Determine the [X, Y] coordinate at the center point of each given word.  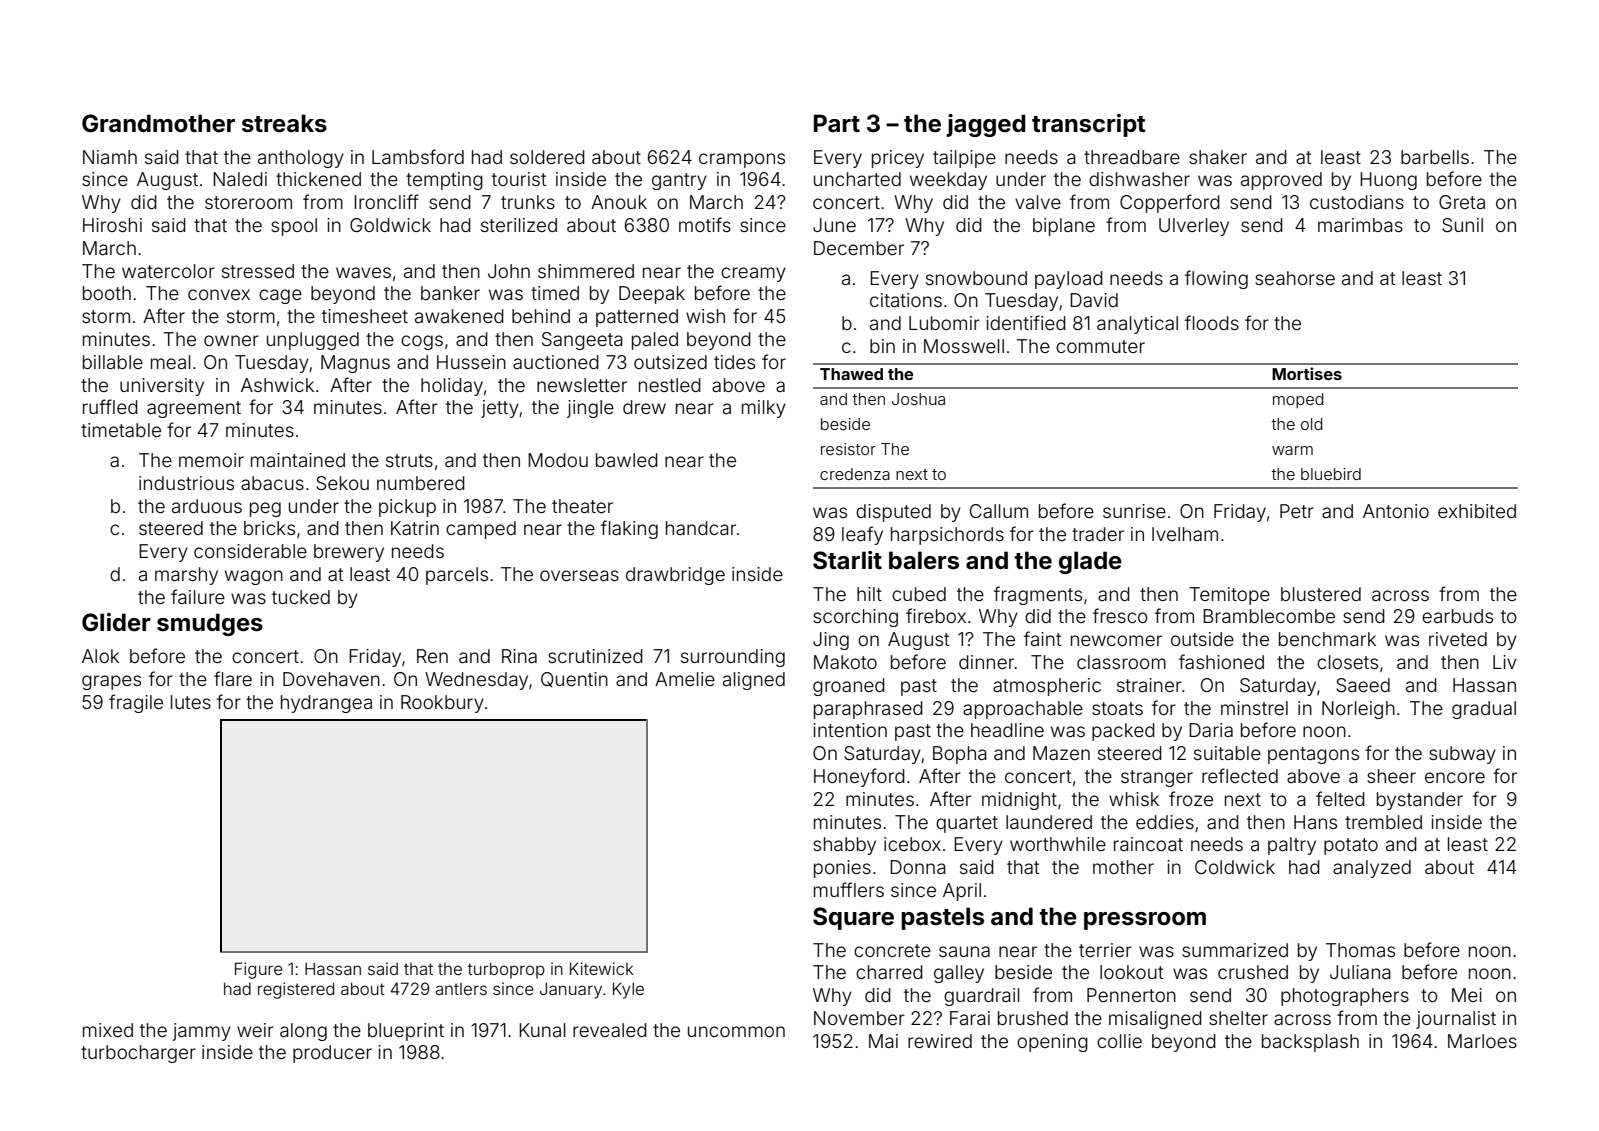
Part [837, 123]
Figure [259, 970]
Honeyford [859, 777]
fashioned [1221, 661]
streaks [284, 123]
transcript [1089, 125]
